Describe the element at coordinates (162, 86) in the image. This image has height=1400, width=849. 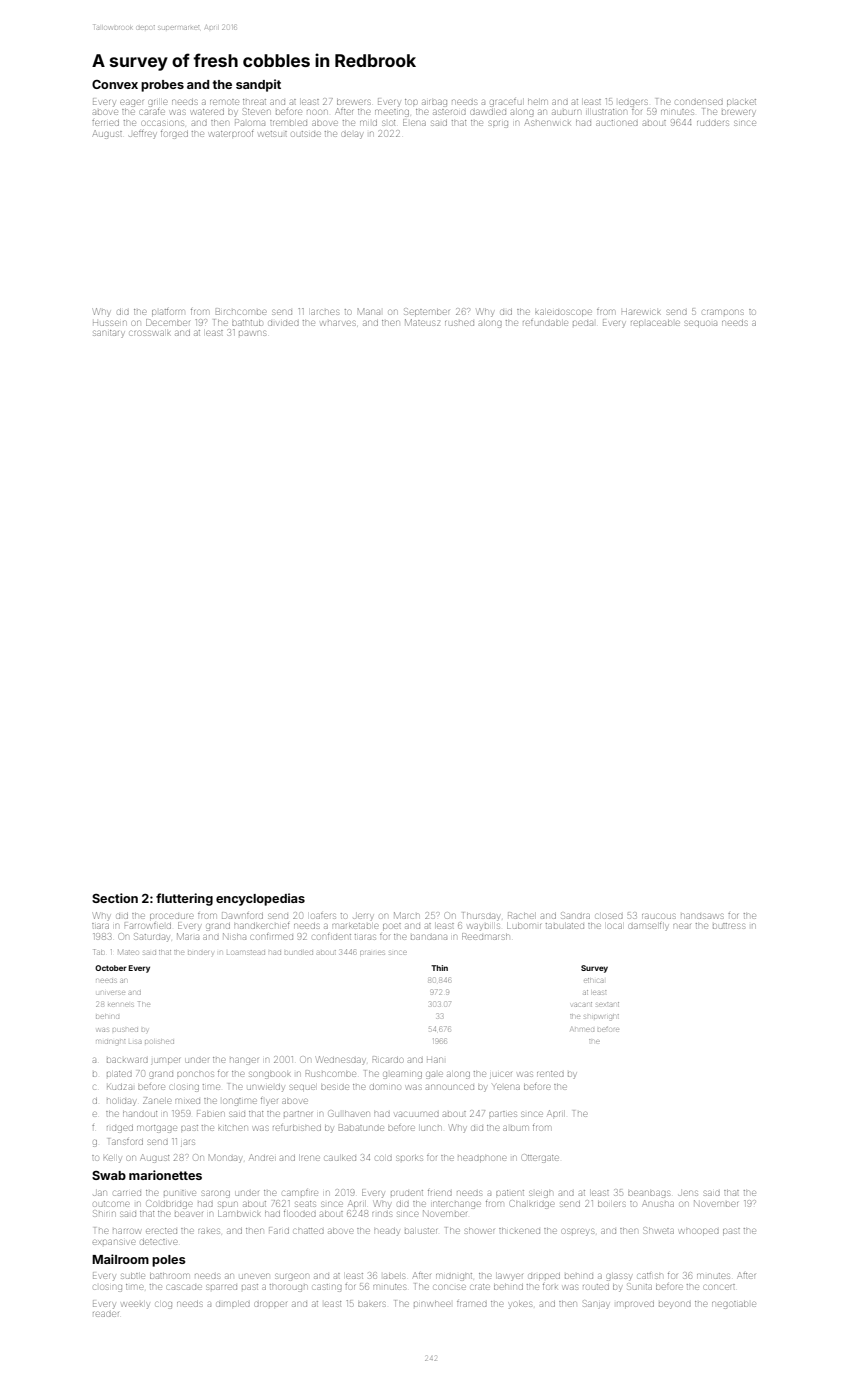
I see `probes` at that location.
